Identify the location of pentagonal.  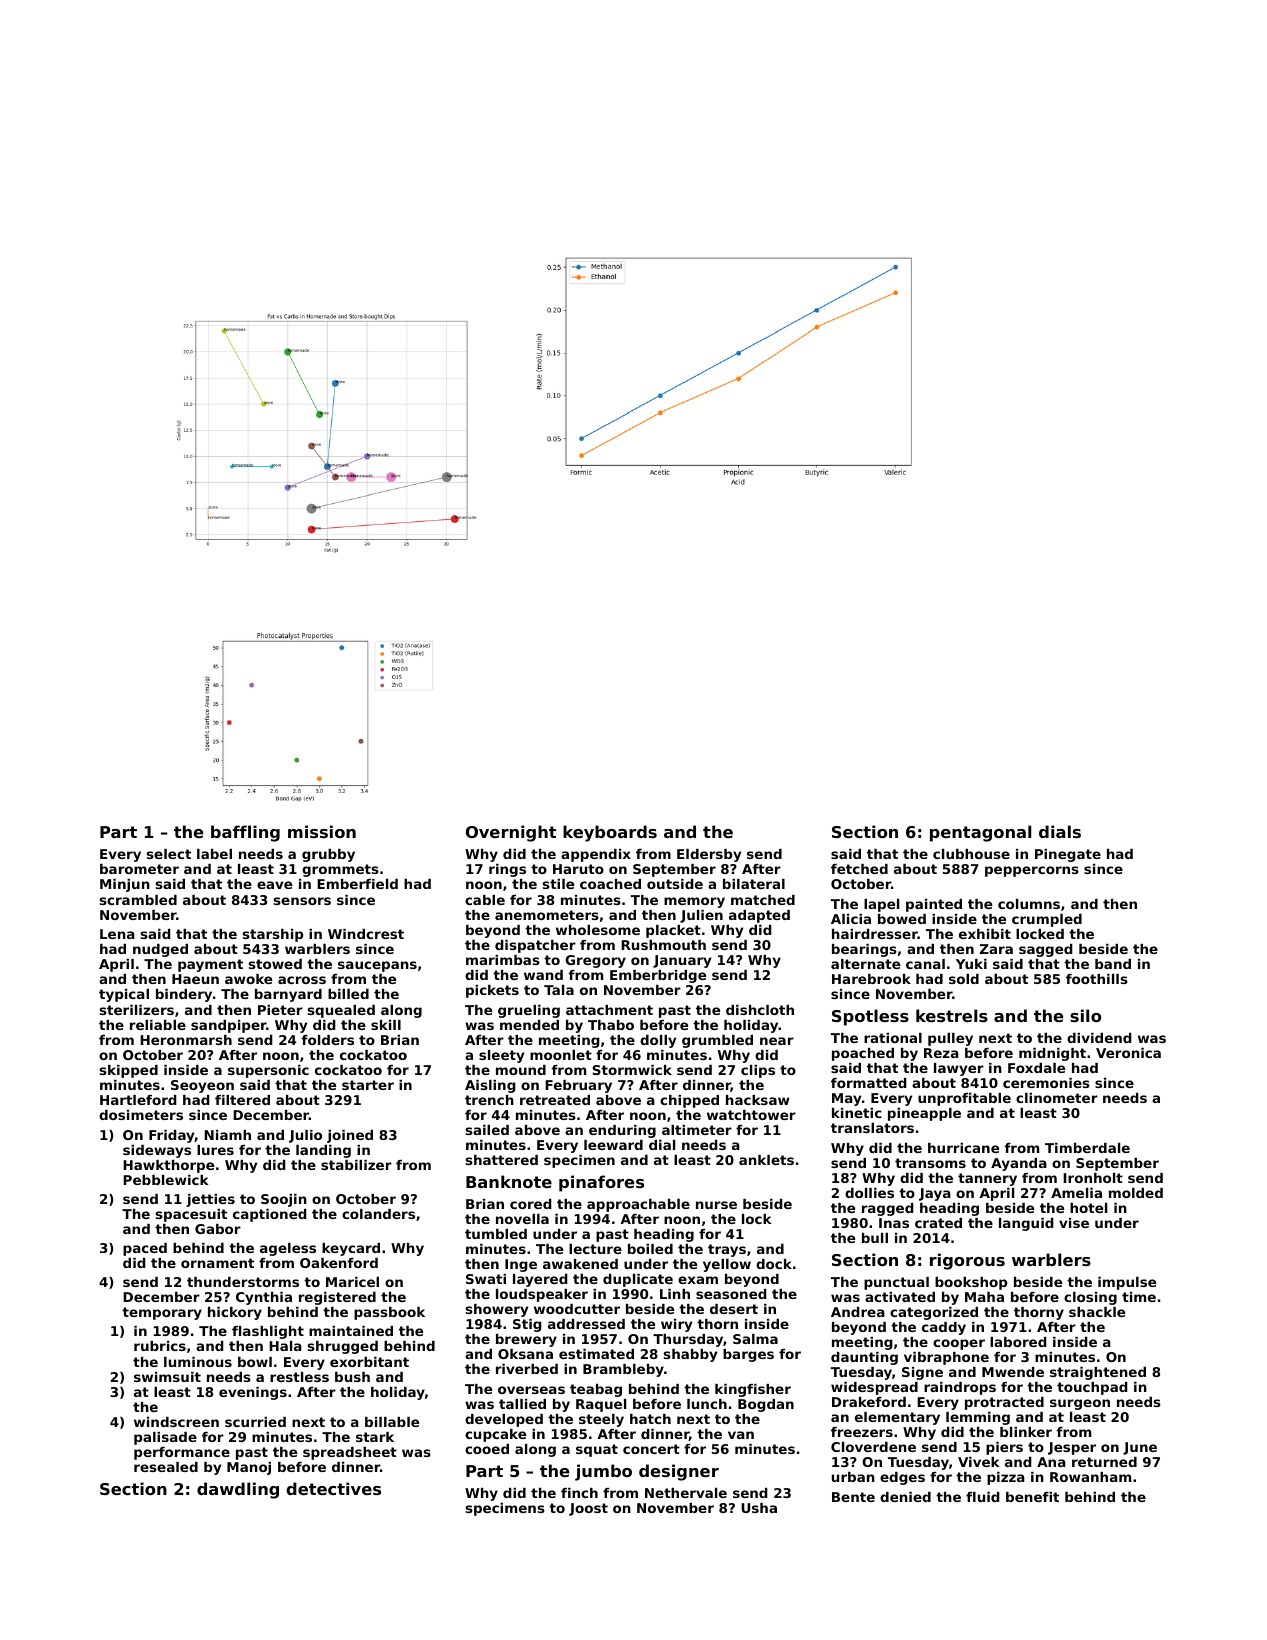
(980, 833).
